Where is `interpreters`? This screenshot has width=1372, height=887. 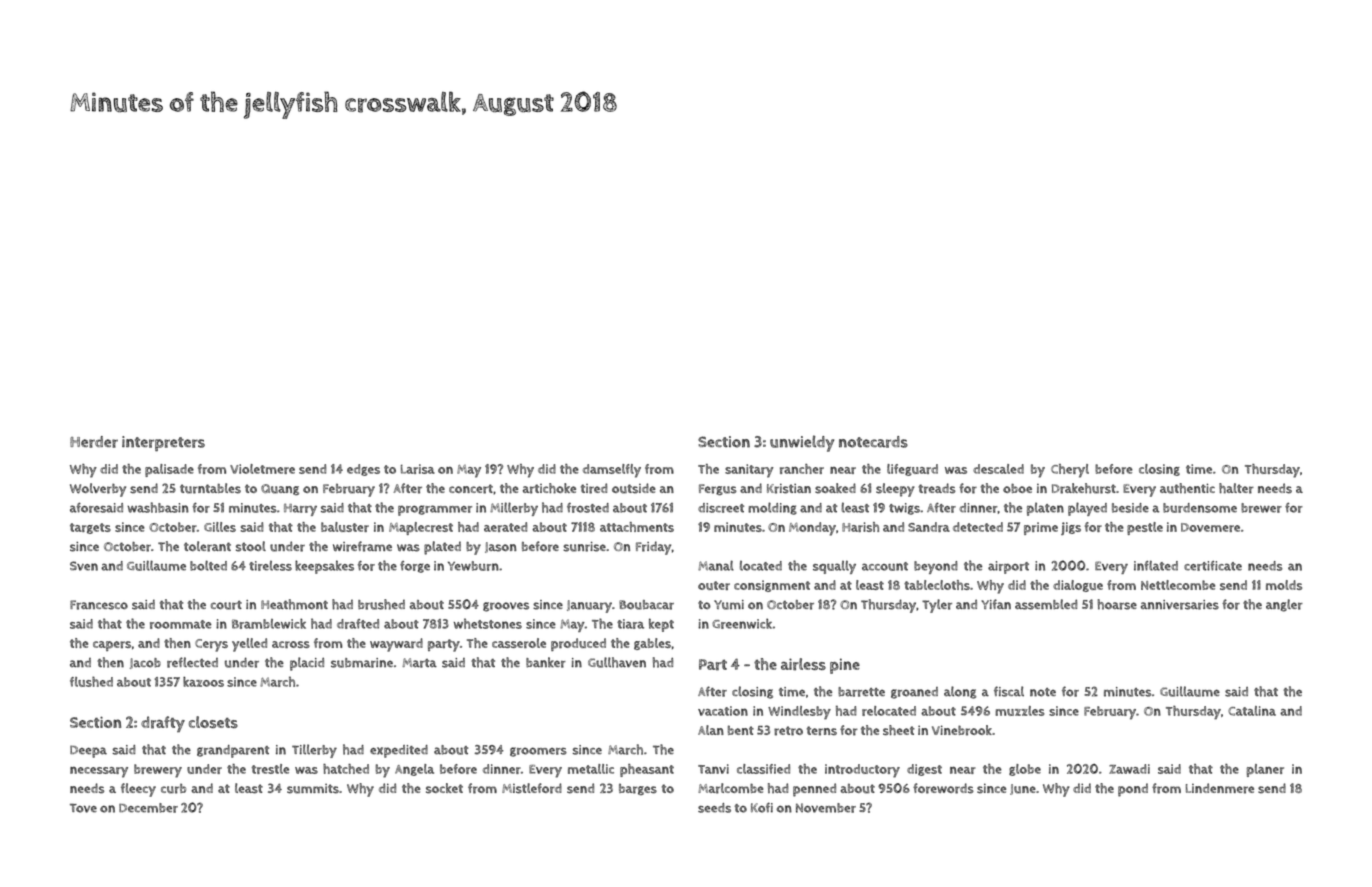 interpreters is located at coordinates (163, 443).
